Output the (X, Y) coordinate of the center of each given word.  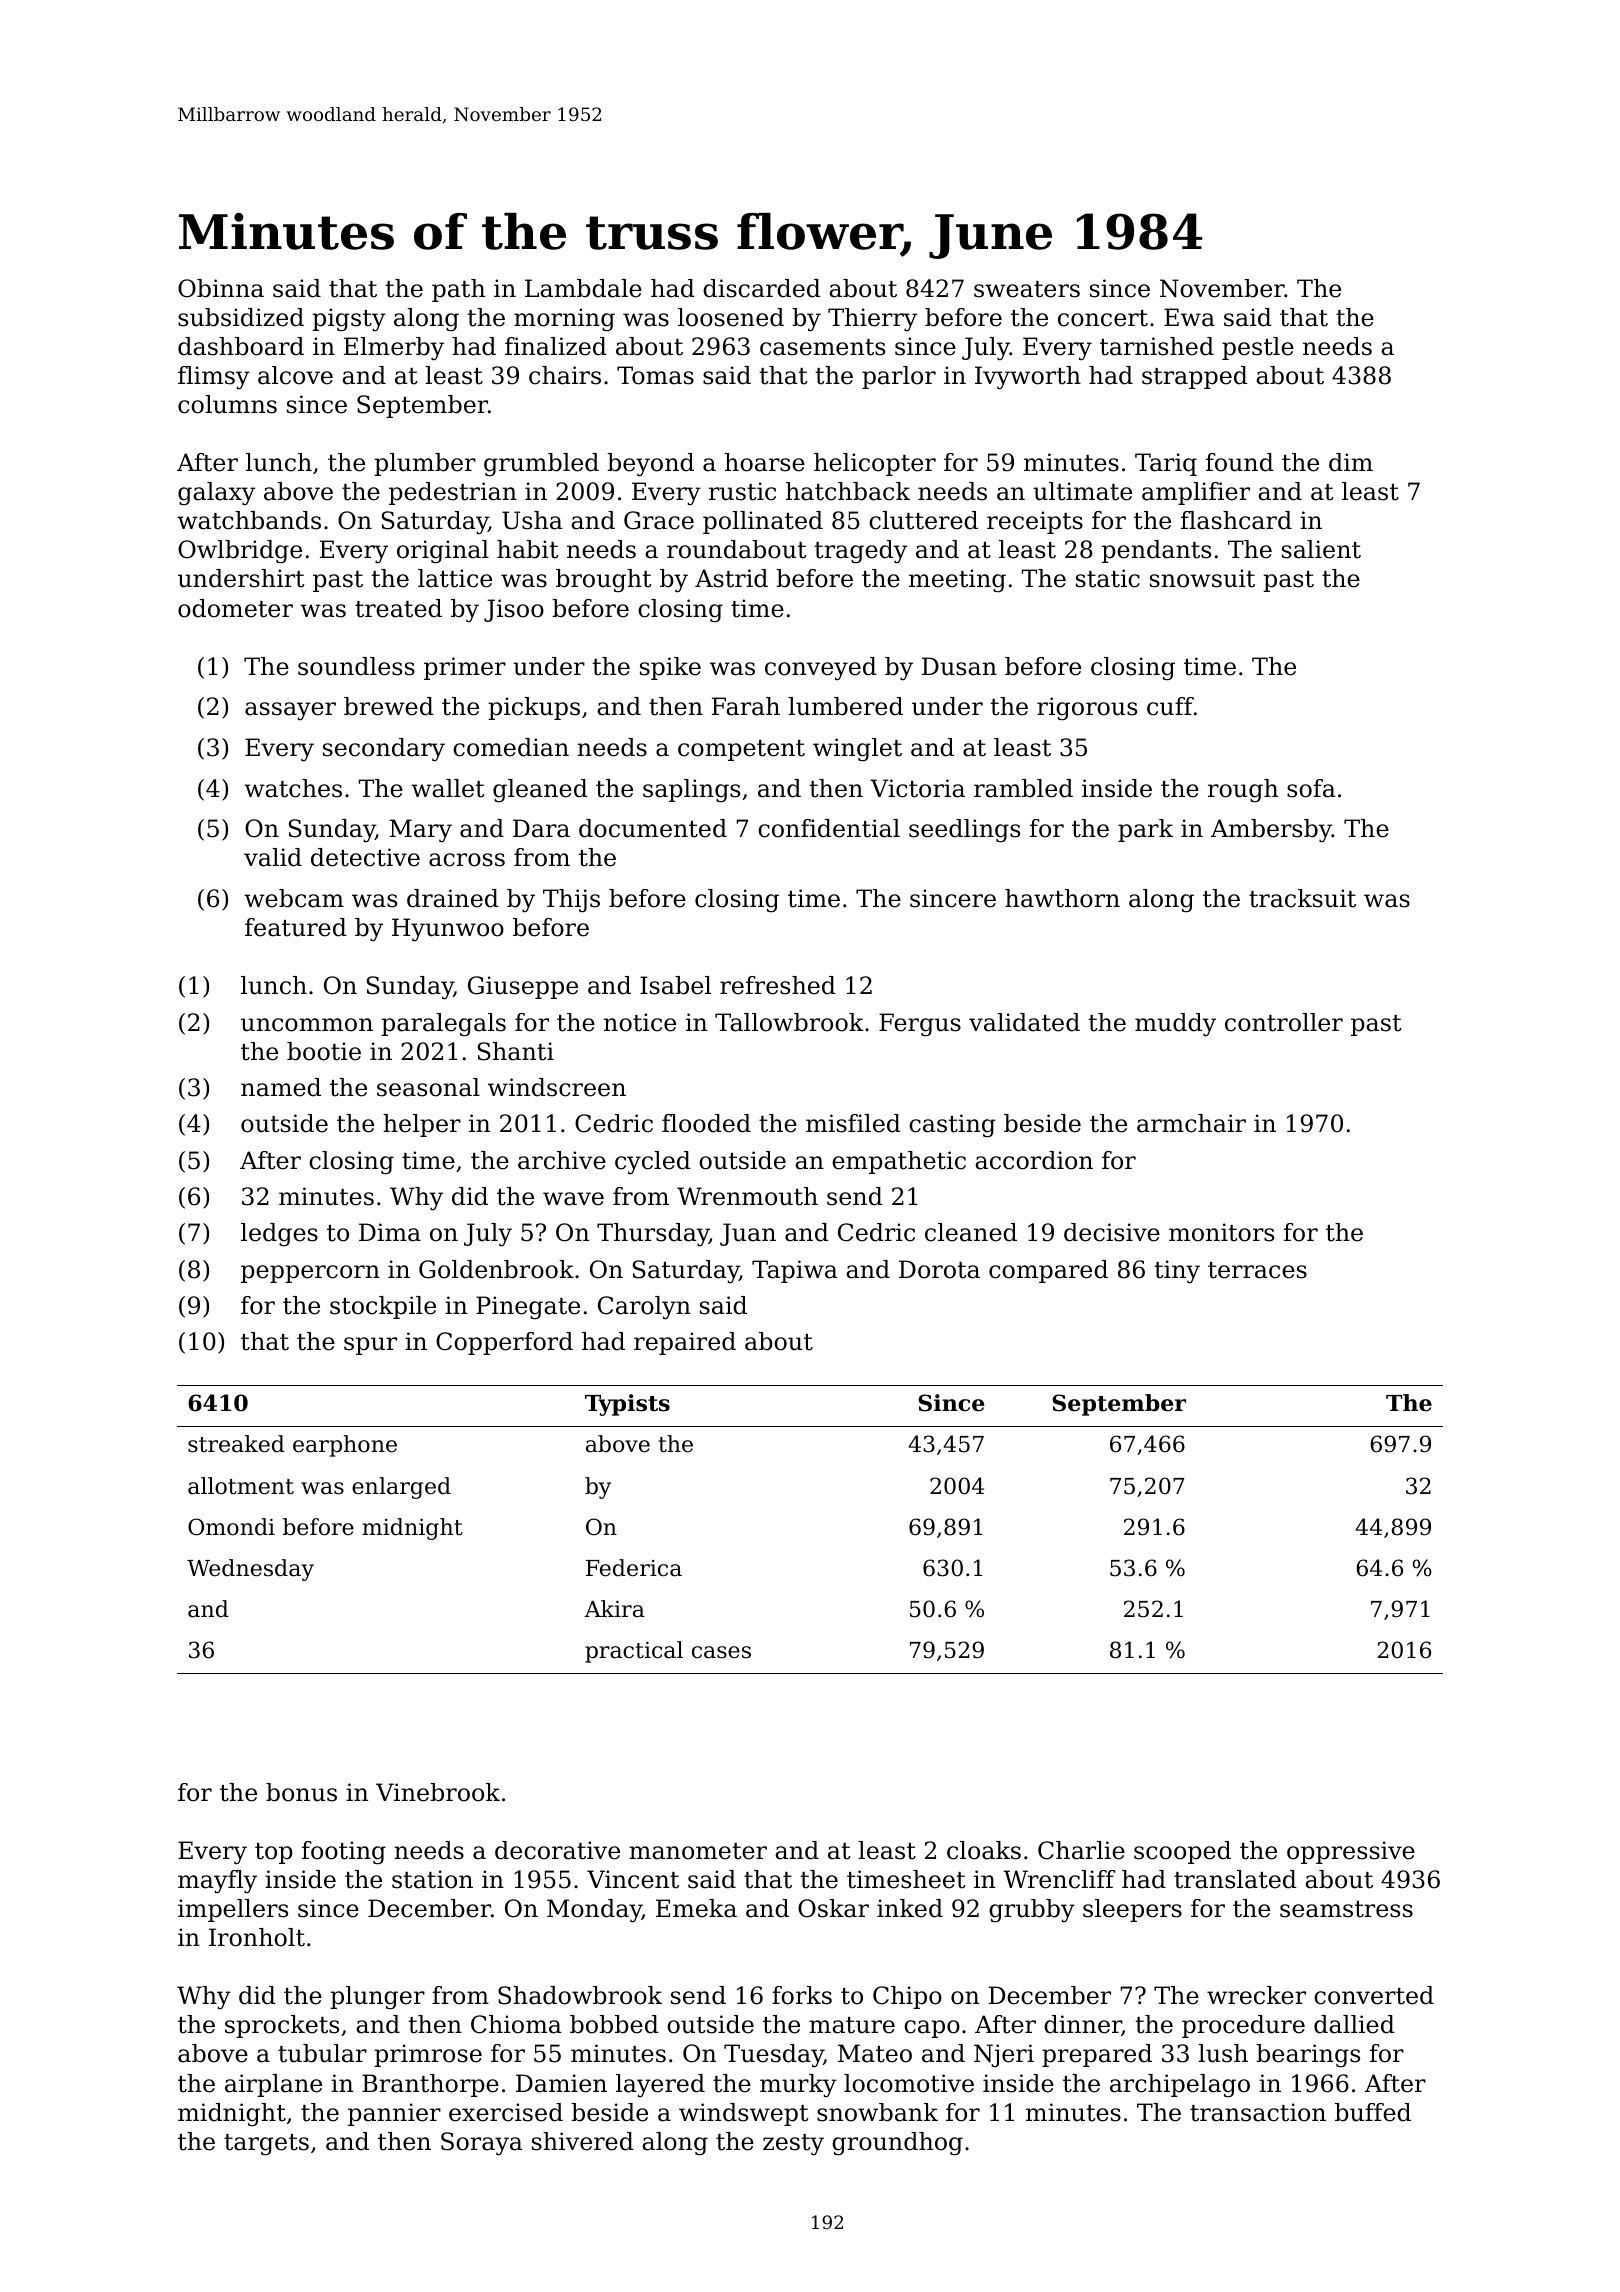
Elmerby (394, 349)
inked (910, 1908)
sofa (1311, 788)
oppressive (1351, 1852)
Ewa (1189, 317)
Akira (614, 1609)
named (281, 1087)
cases (721, 1652)
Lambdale (583, 288)
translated (1235, 1879)
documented (653, 828)
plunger (377, 1998)
